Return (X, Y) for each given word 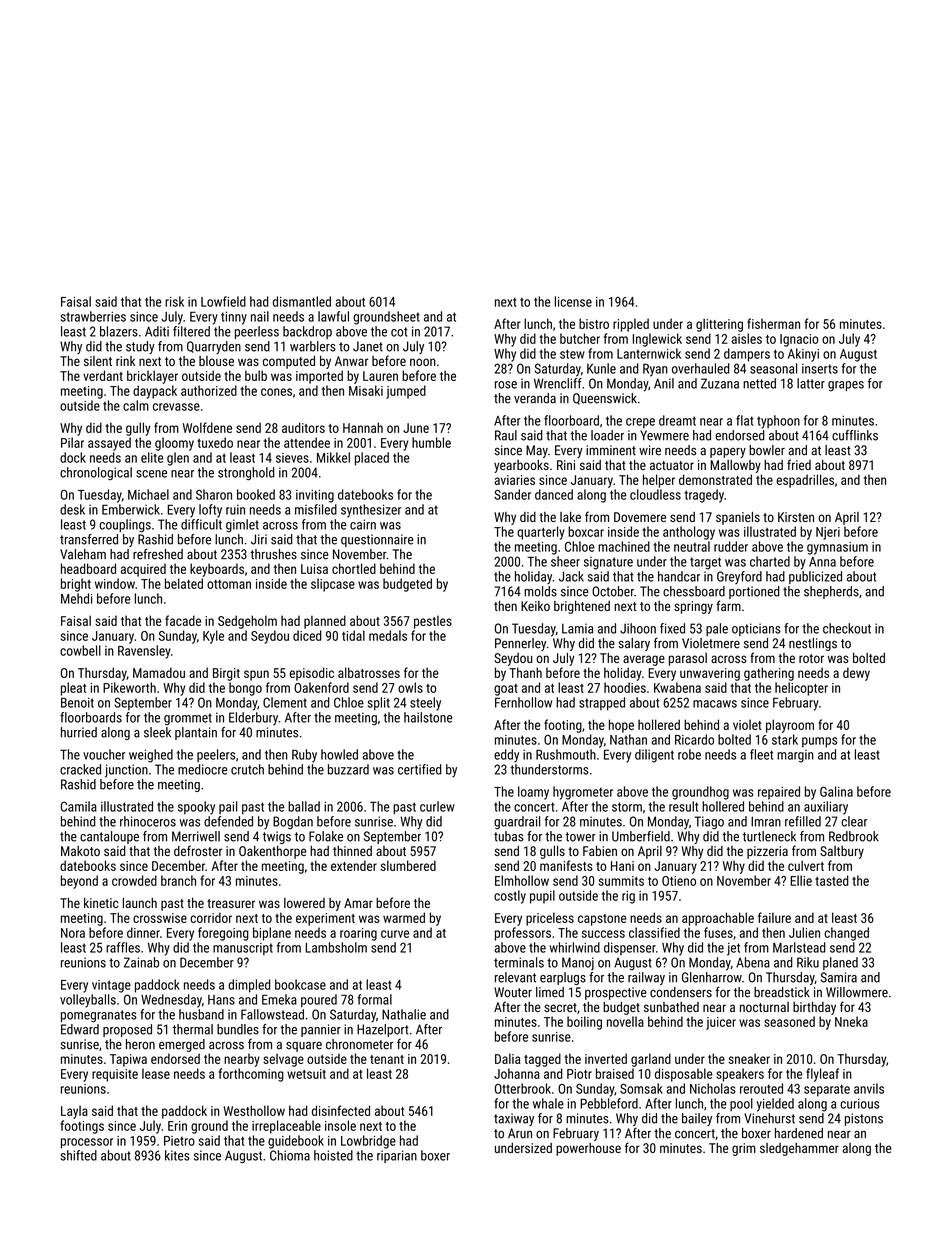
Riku (808, 962)
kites (177, 1155)
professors (523, 934)
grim (744, 1149)
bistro (594, 323)
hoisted (333, 1155)
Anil (664, 383)
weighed (151, 756)
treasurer (231, 903)
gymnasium (837, 548)
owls (410, 687)
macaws (715, 704)
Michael (148, 494)
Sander (512, 494)
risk (174, 301)
